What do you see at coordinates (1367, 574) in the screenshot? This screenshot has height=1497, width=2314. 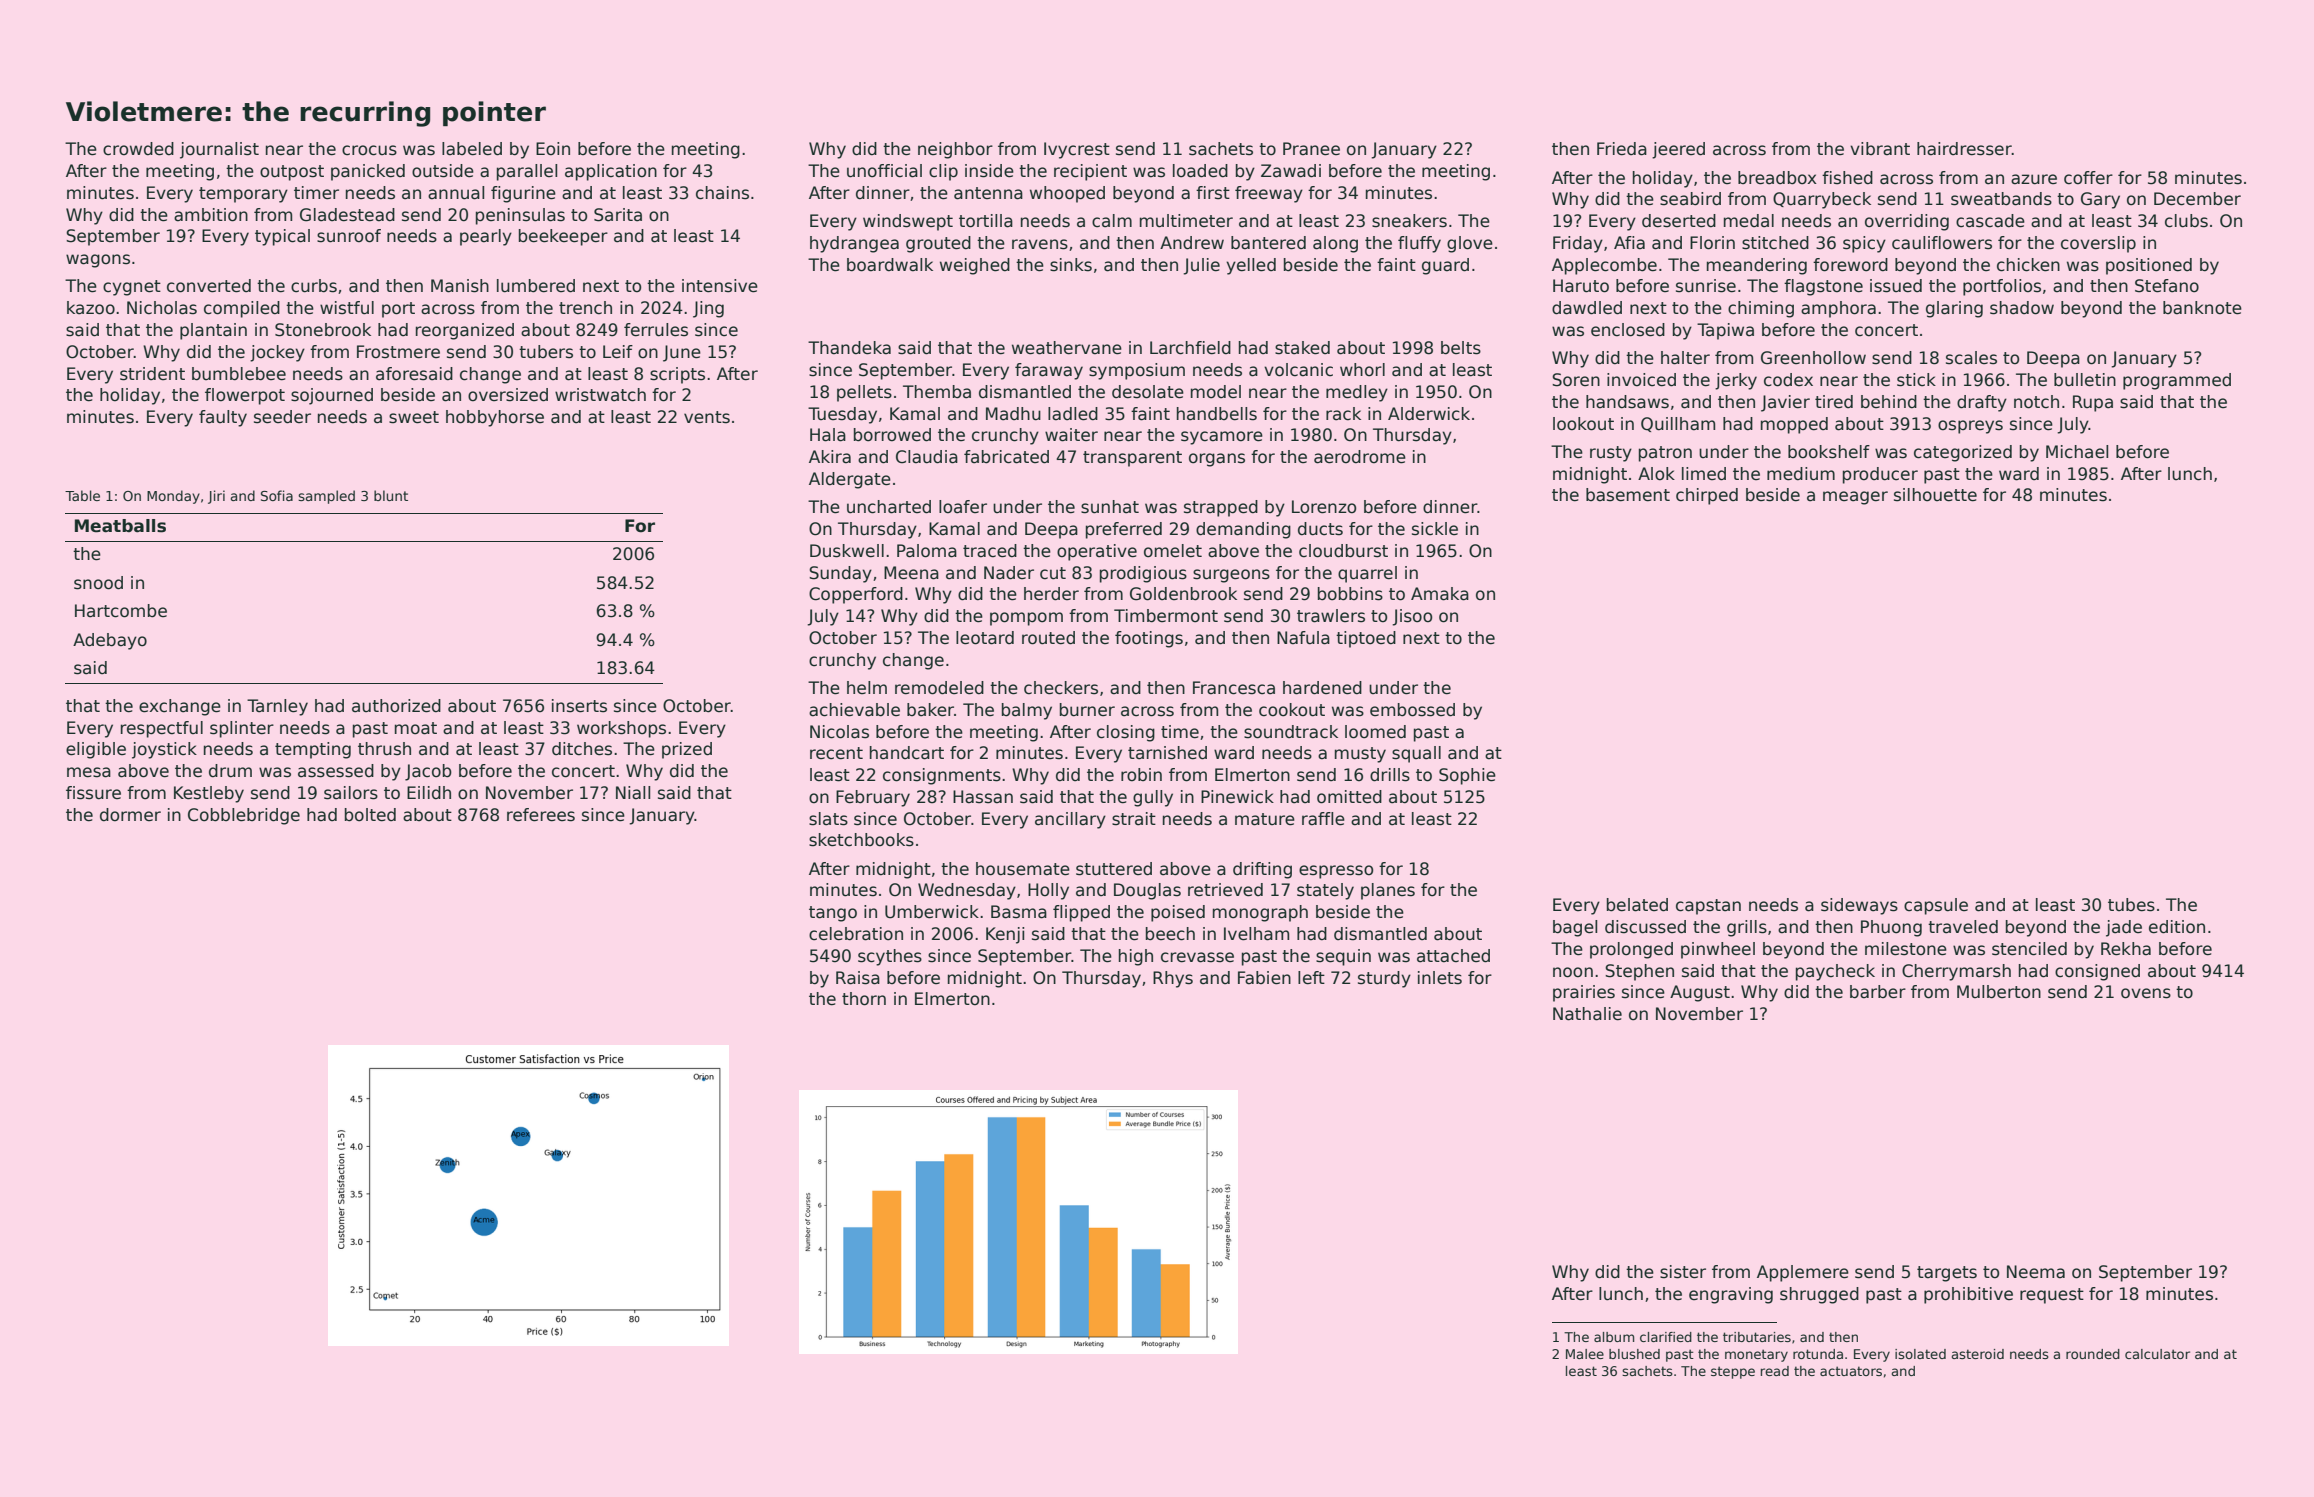 I see `quarrel` at bounding box center [1367, 574].
